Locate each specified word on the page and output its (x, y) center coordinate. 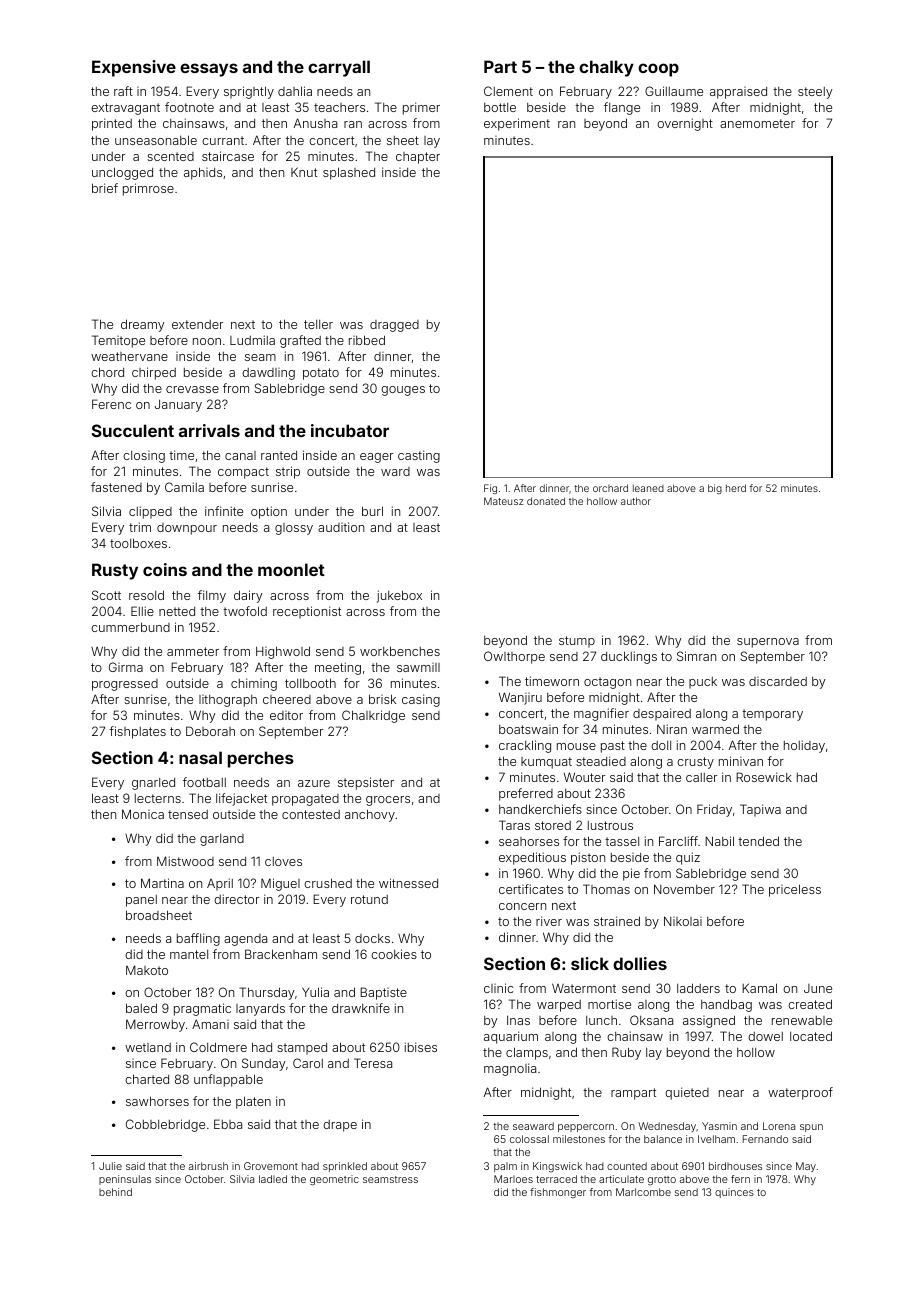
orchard (610, 488)
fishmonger (558, 1193)
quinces (734, 1193)
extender (197, 324)
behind (115, 1192)
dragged (394, 326)
